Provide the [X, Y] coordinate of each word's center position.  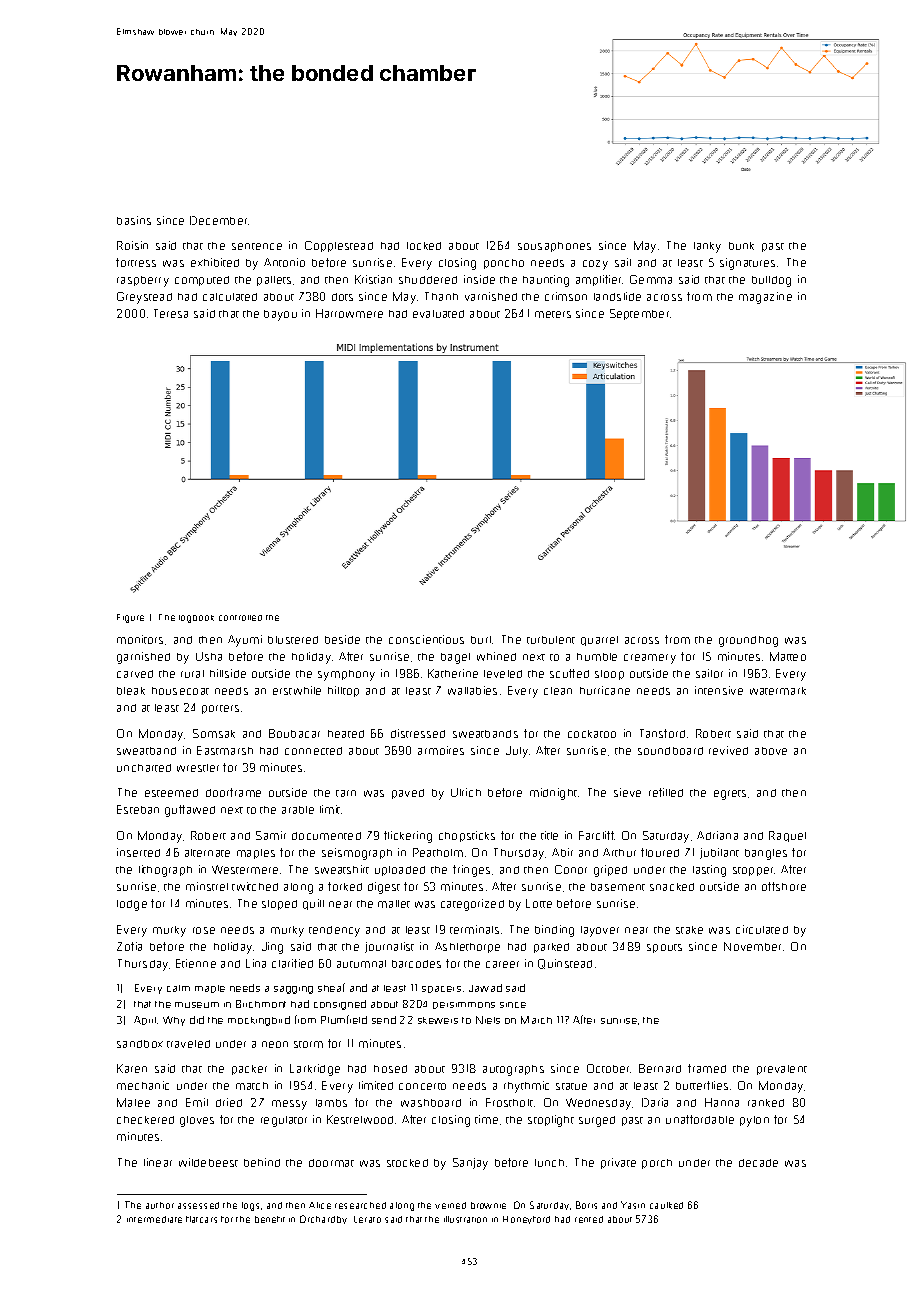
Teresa [171, 313]
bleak [131, 691]
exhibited [215, 262]
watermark [778, 691]
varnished [491, 296]
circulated [762, 929]
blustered [293, 640]
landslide [617, 296]
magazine [765, 298]
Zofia [129, 946]
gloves [197, 1121]
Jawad [485, 988]
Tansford [662, 733]
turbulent [551, 640]
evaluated [438, 314]
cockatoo [592, 734]
